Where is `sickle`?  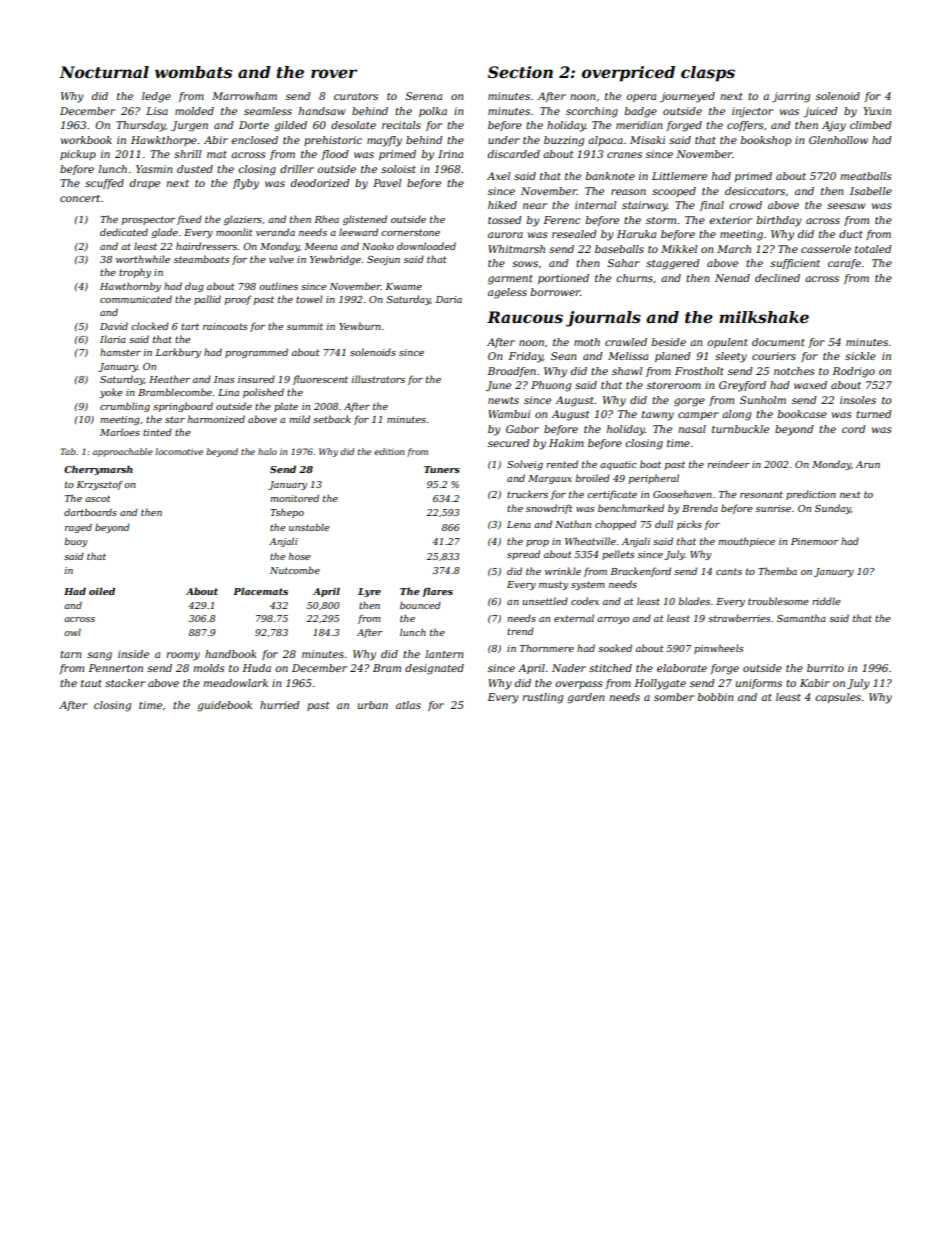 sickle is located at coordinates (860, 356).
